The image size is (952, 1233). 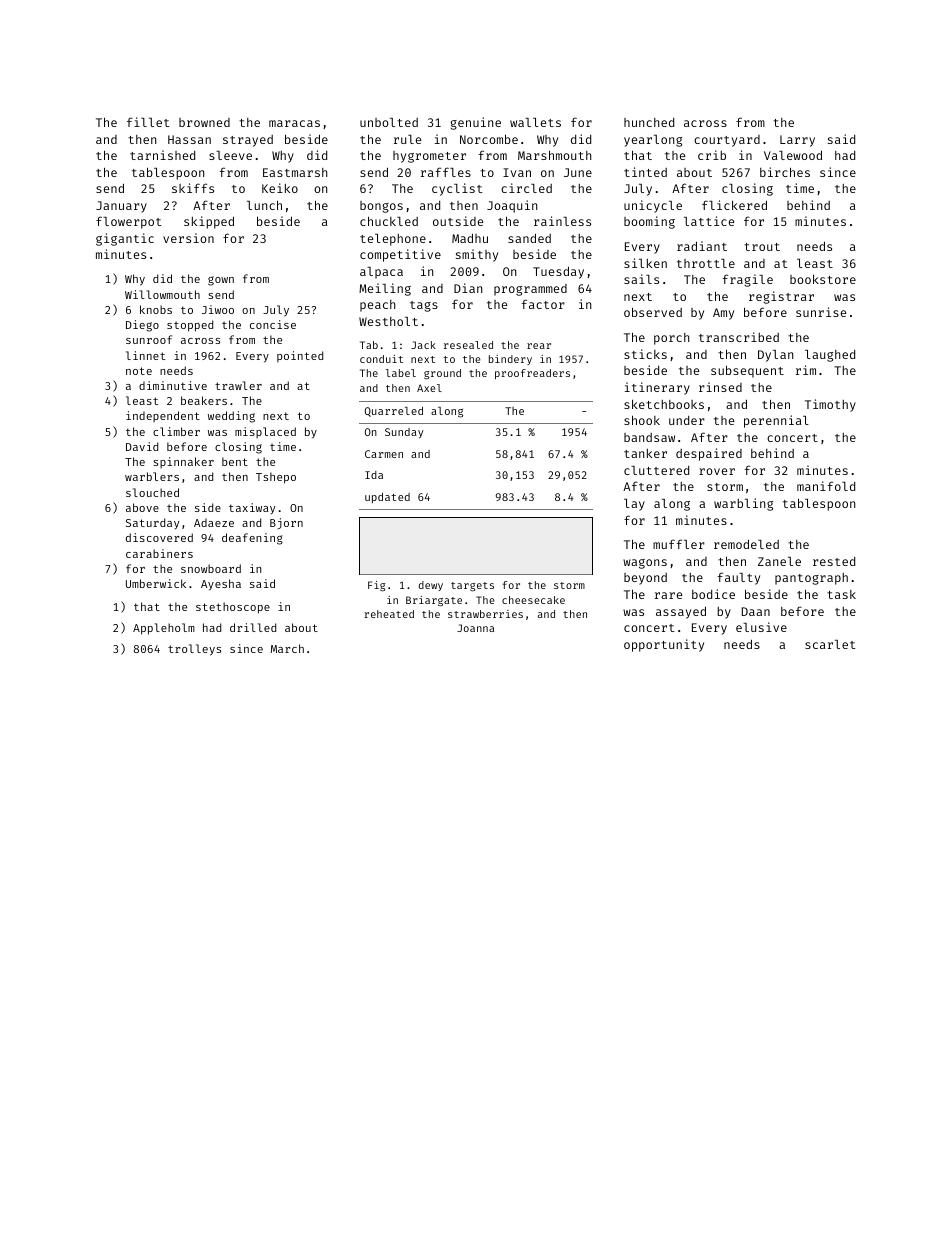 I want to click on courtyard, so click(x=727, y=141).
